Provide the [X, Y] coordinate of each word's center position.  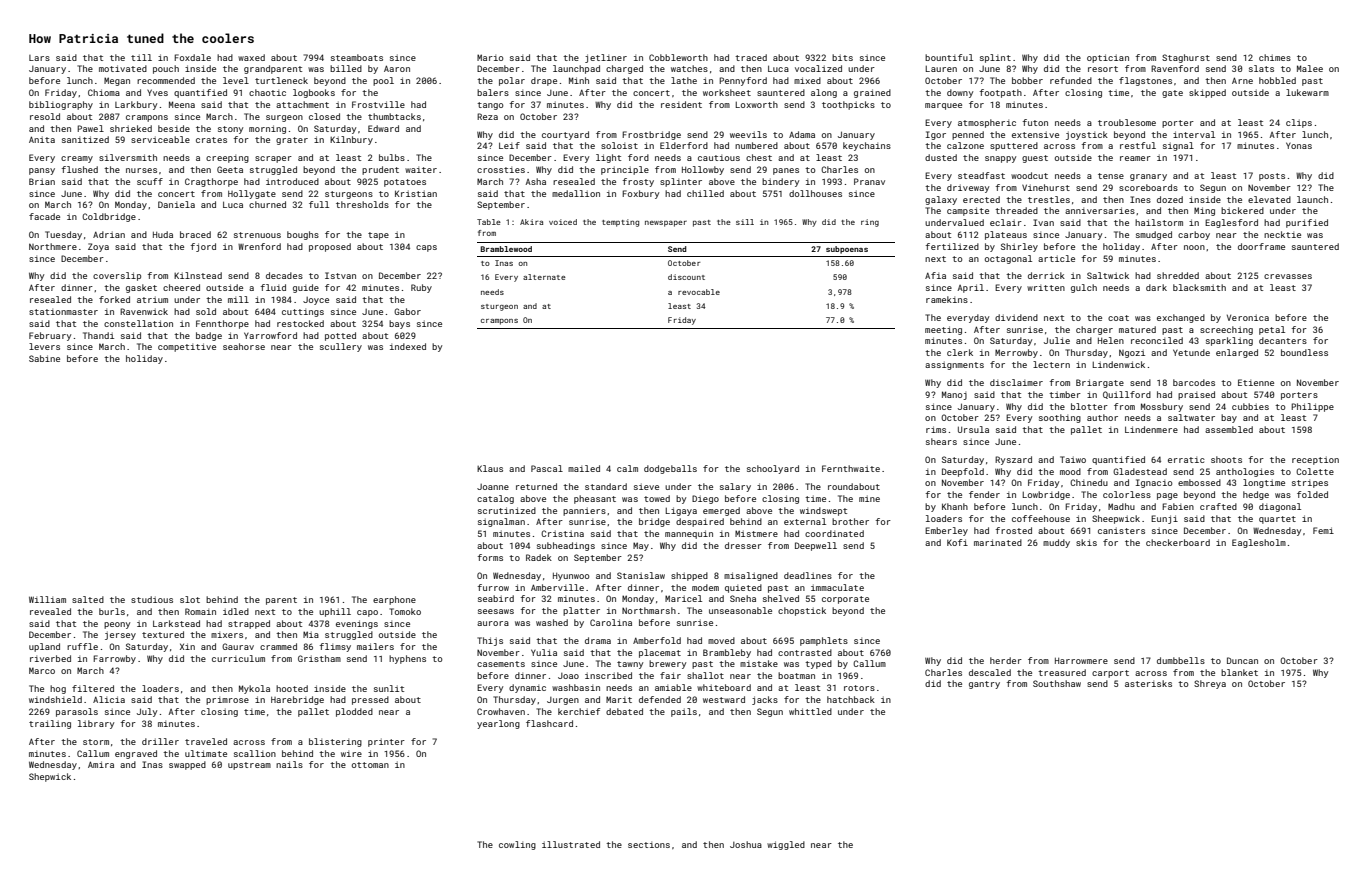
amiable [673, 687]
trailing [50, 724]
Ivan [1043, 222]
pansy [42, 171]
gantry [984, 685]
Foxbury [640, 194]
